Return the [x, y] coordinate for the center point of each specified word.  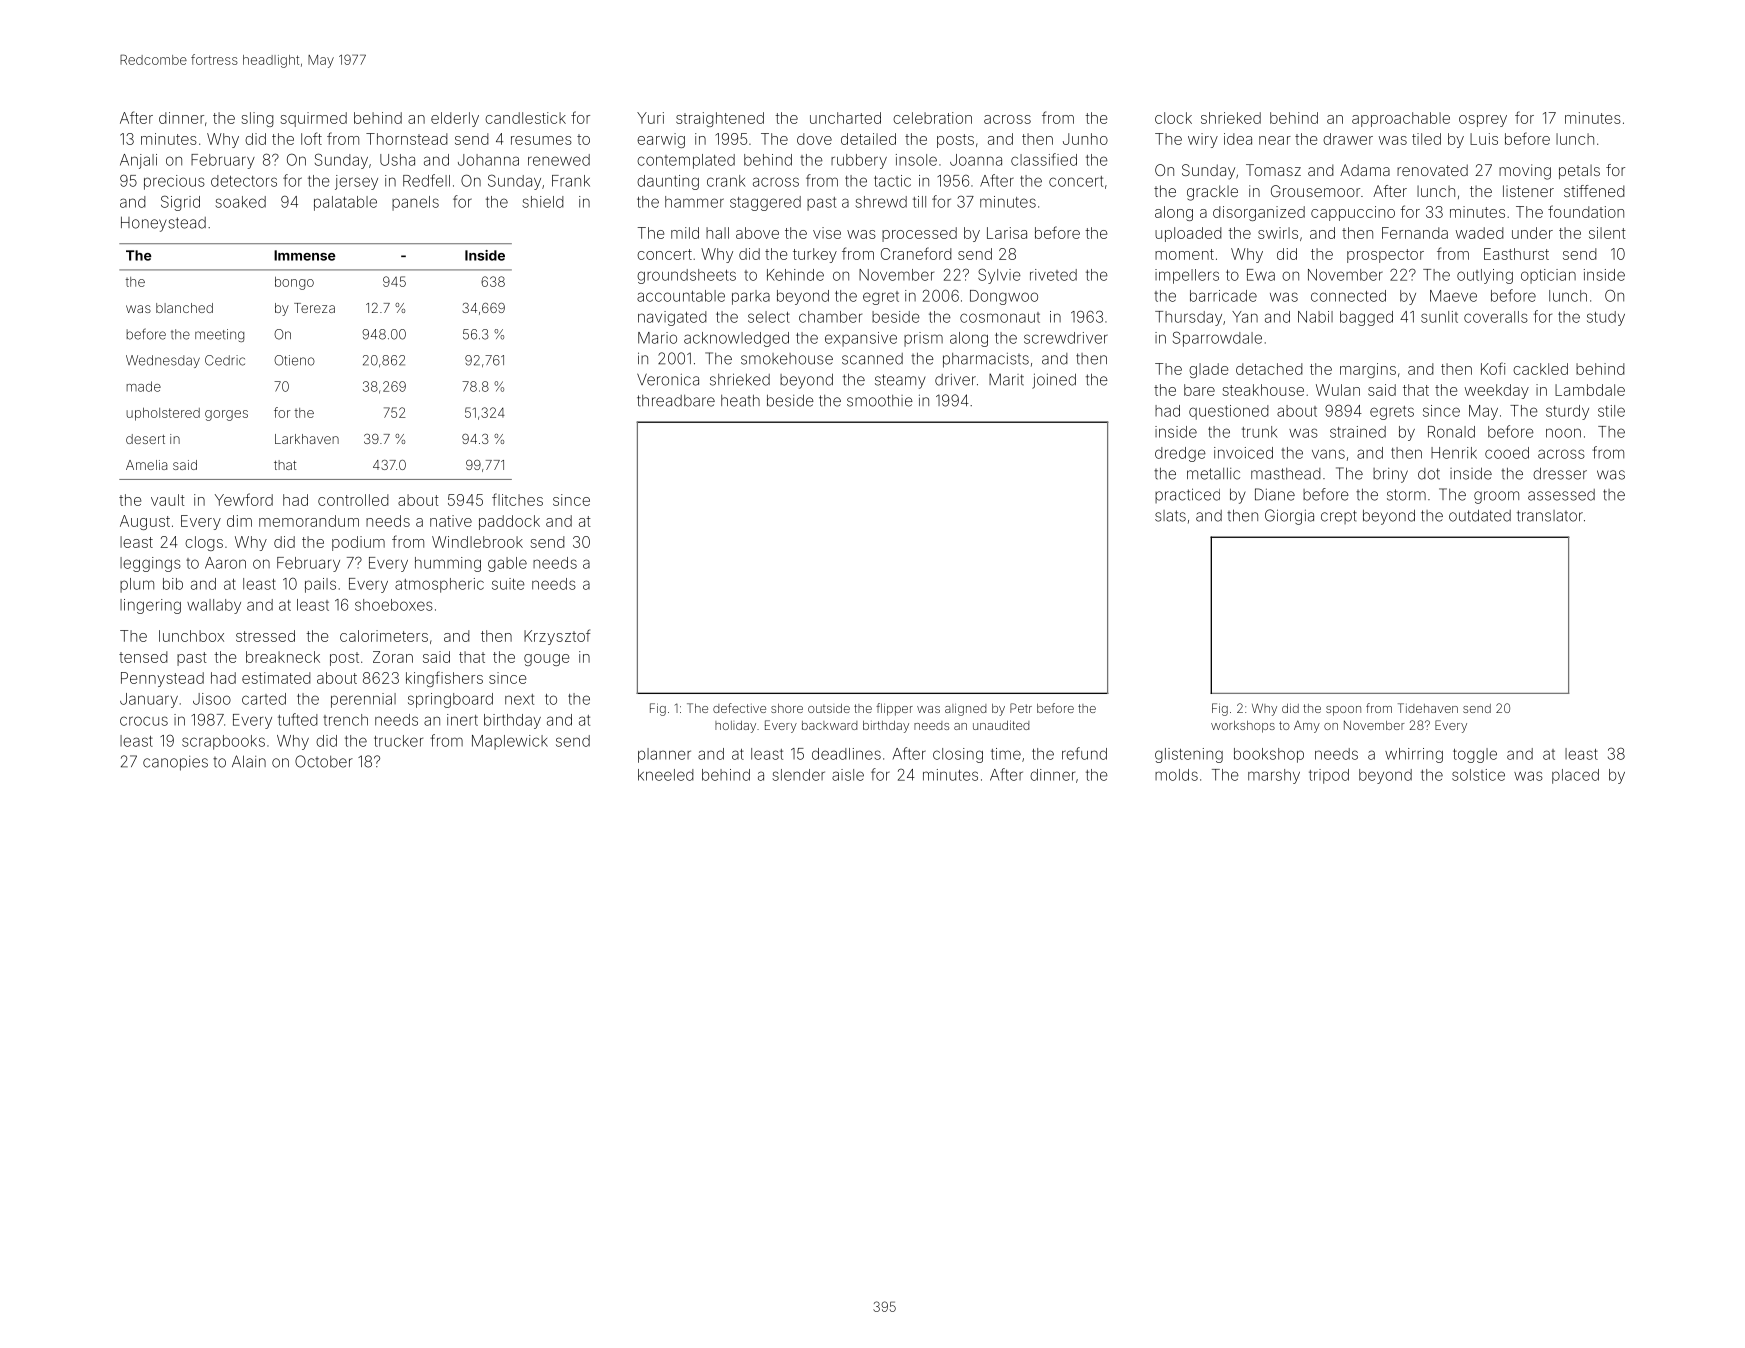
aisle [848, 775]
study [1606, 318]
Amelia [146, 465]
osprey [1483, 121]
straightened [720, 119]
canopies [175, 763]
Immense [305, 255]
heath [740, 401]
